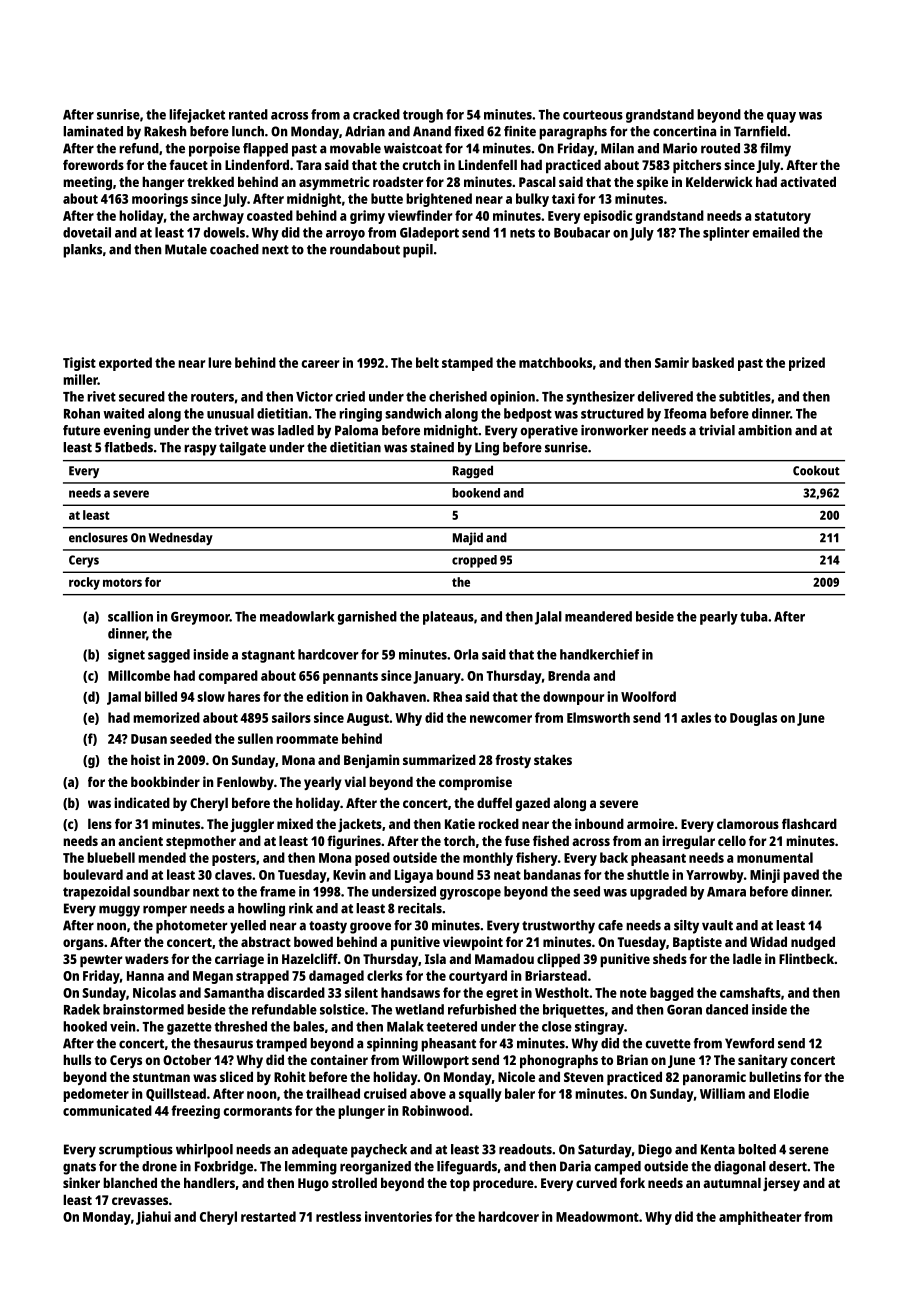 This screenshot has width=908, height=1316. I want to click on sheds, so click(670, 958).
